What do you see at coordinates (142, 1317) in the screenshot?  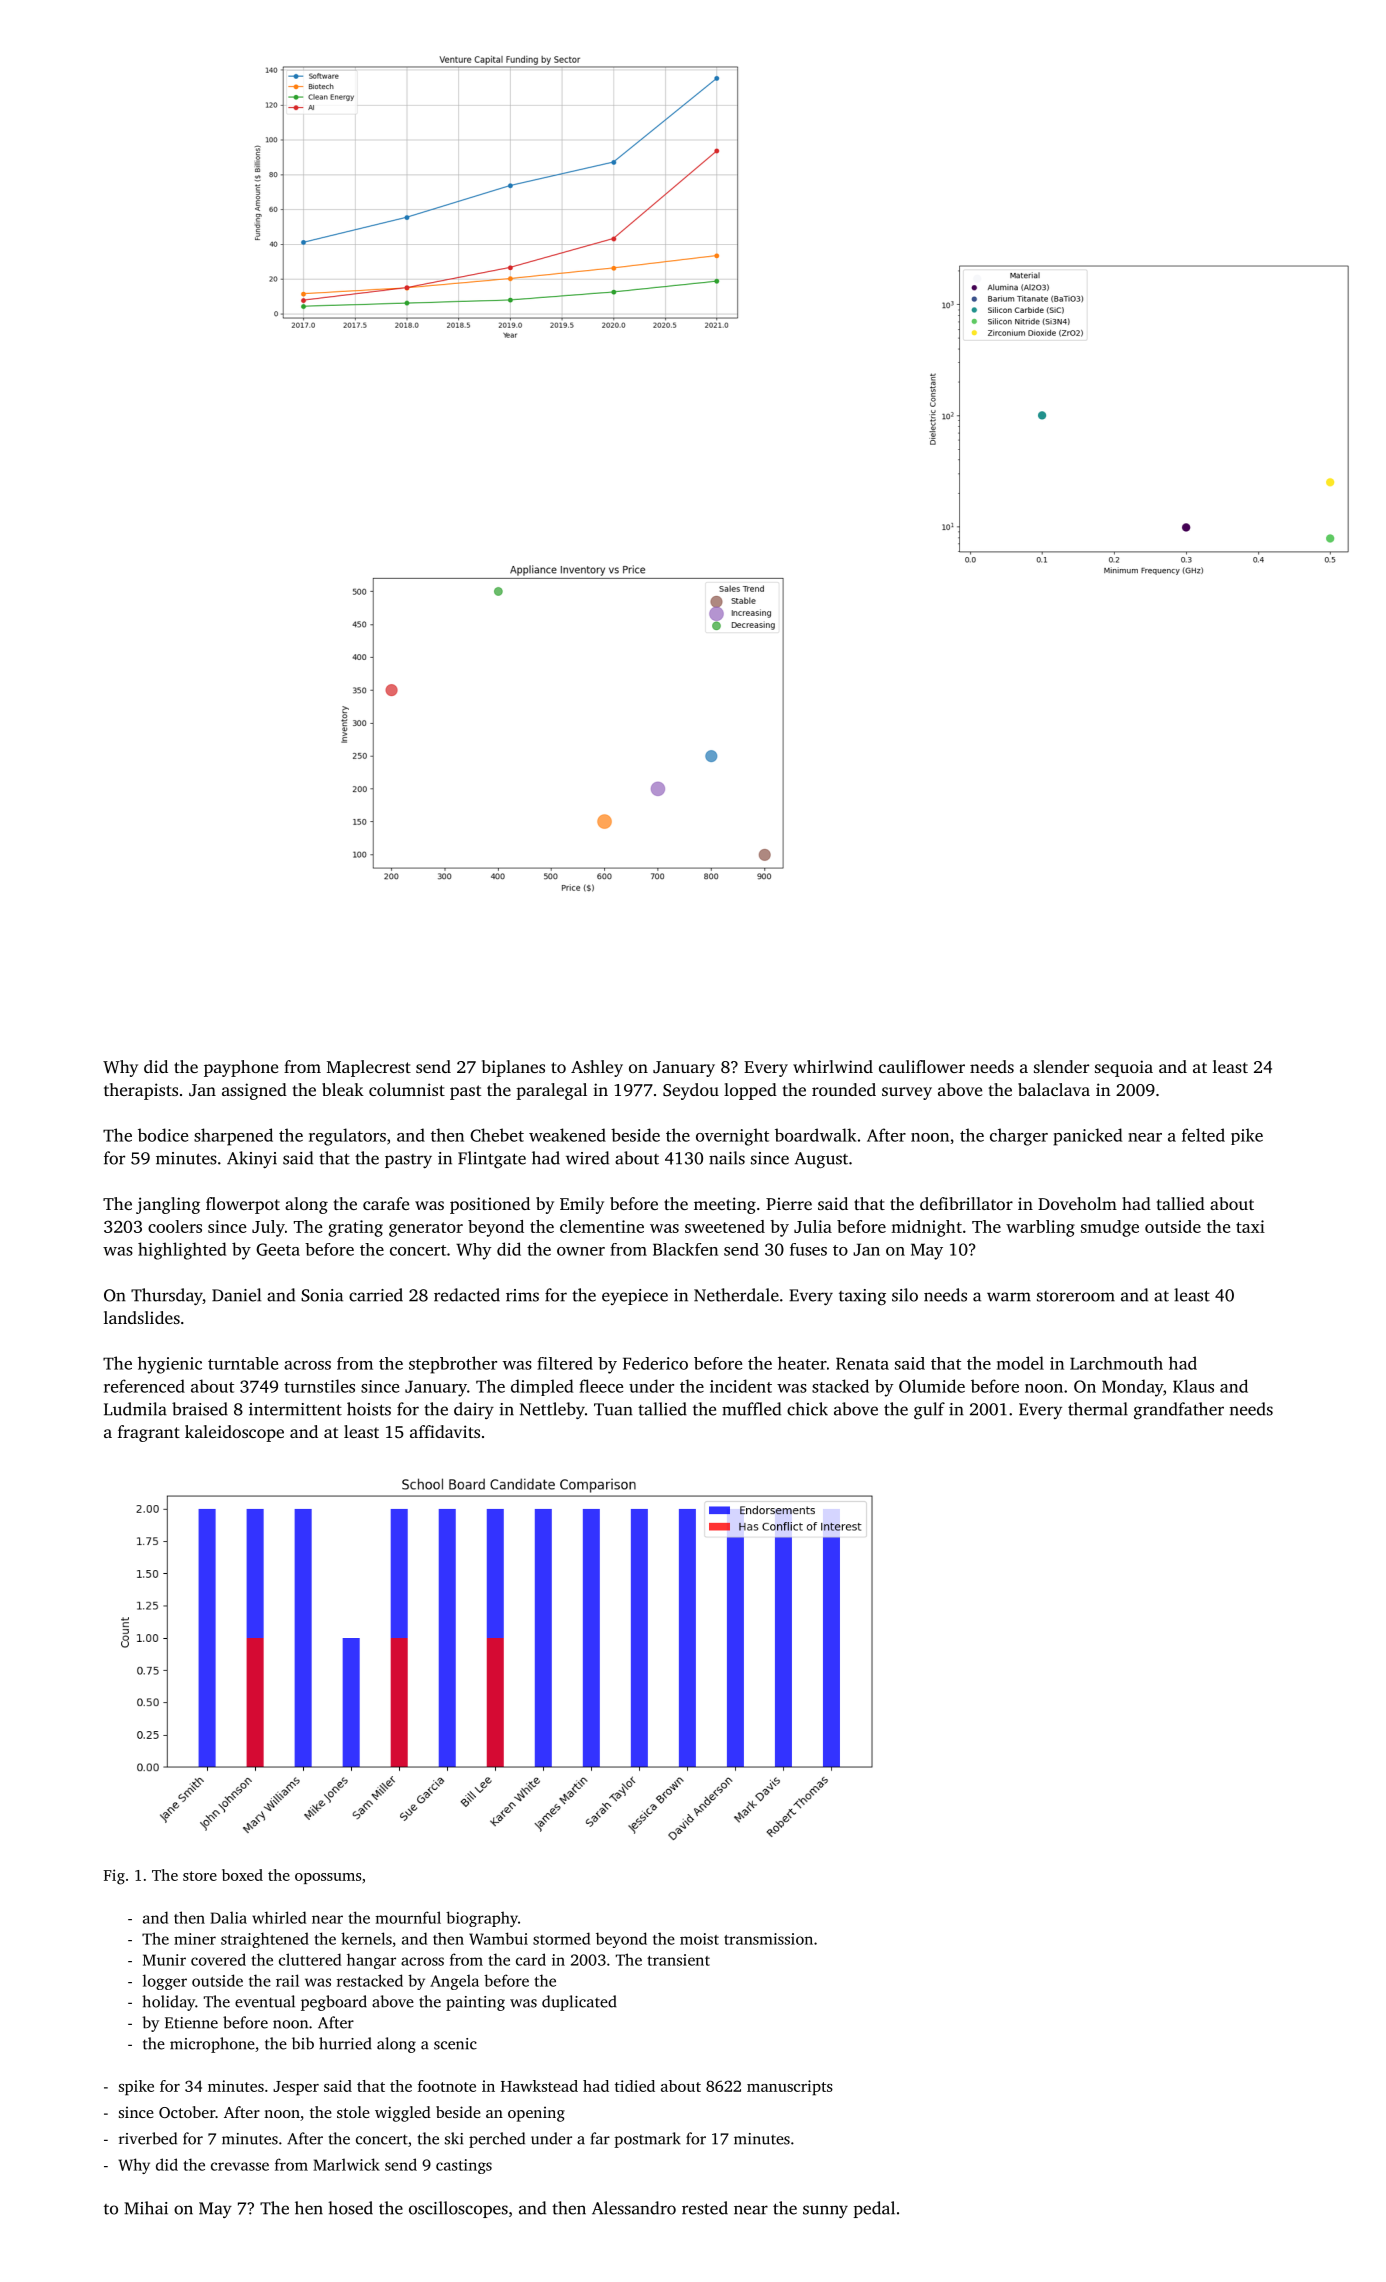 I see `landslides` at bounding box center [142, 1317].
